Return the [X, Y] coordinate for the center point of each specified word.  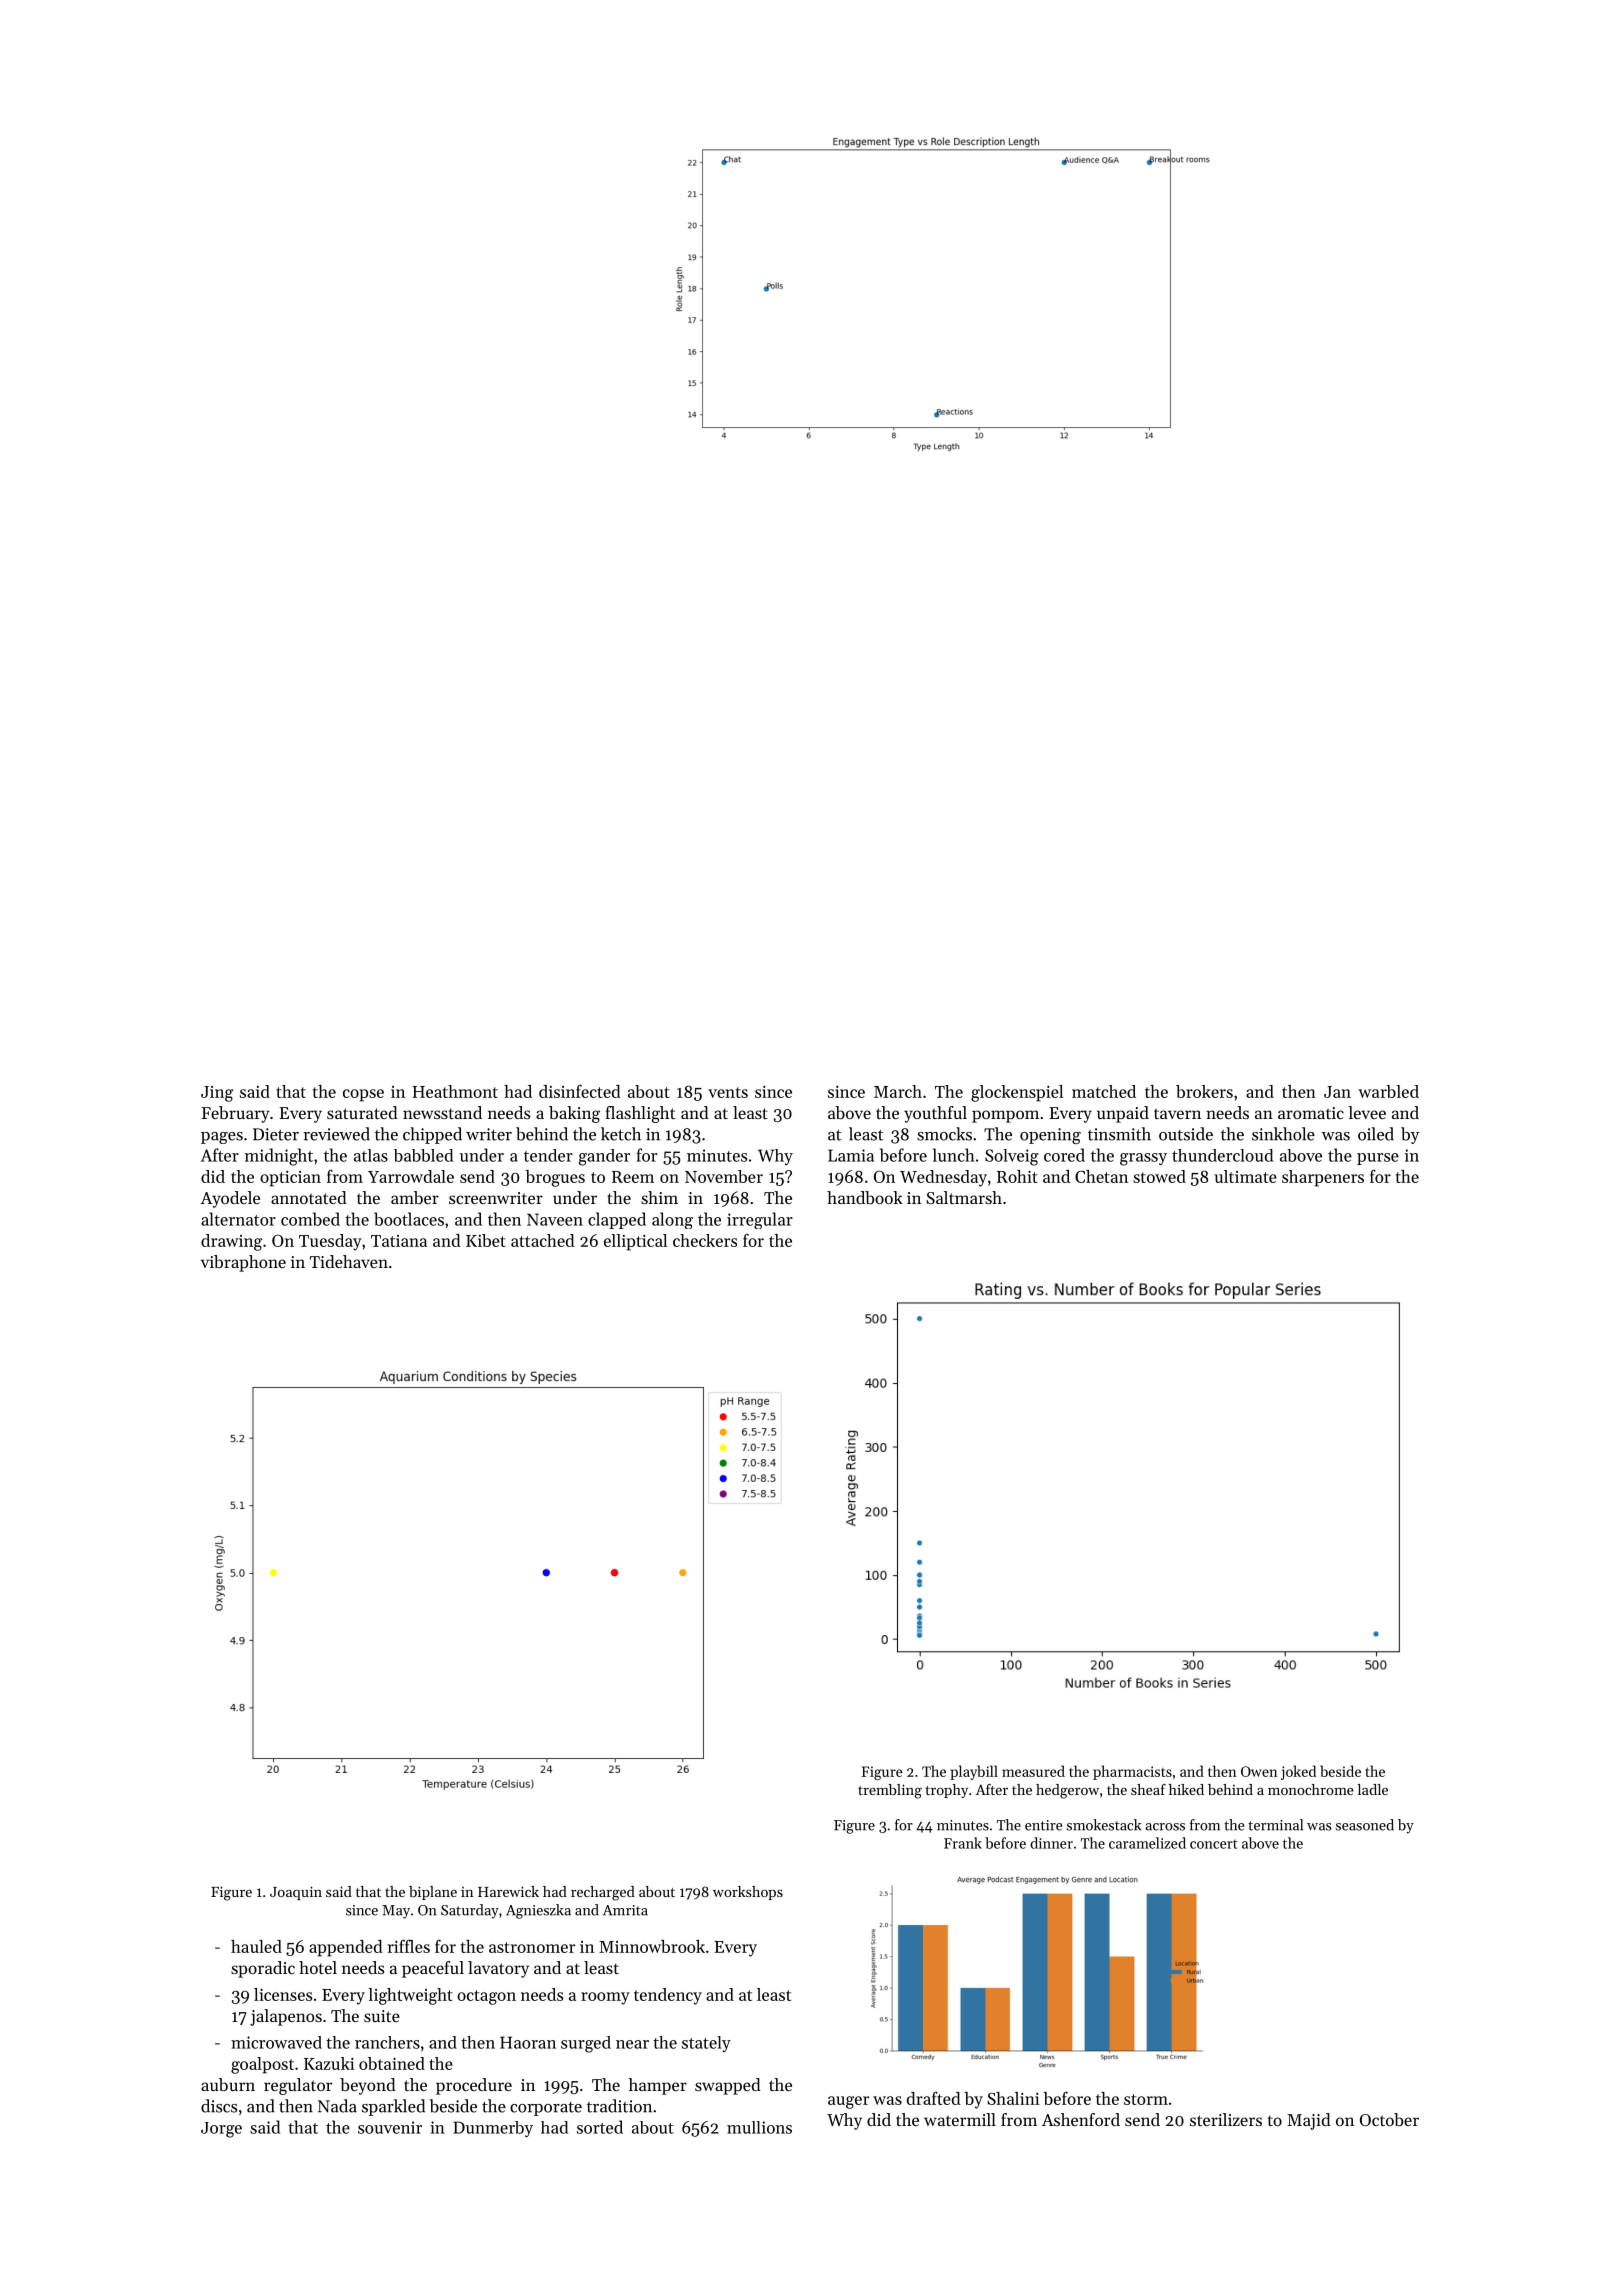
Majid [1309, 2121]
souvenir [390, 2127]
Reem [633, 1177]
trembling [890, 1791]
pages [222, 1138]
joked [1298, 1772]
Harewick [508, 1891]
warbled [1388, 1091]
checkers [705, 1240]
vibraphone [243, 1263]
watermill [960, 2119]
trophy [946, 1791]
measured [1033, 1771]
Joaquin [296, 1893]
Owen [1259, 1771]
